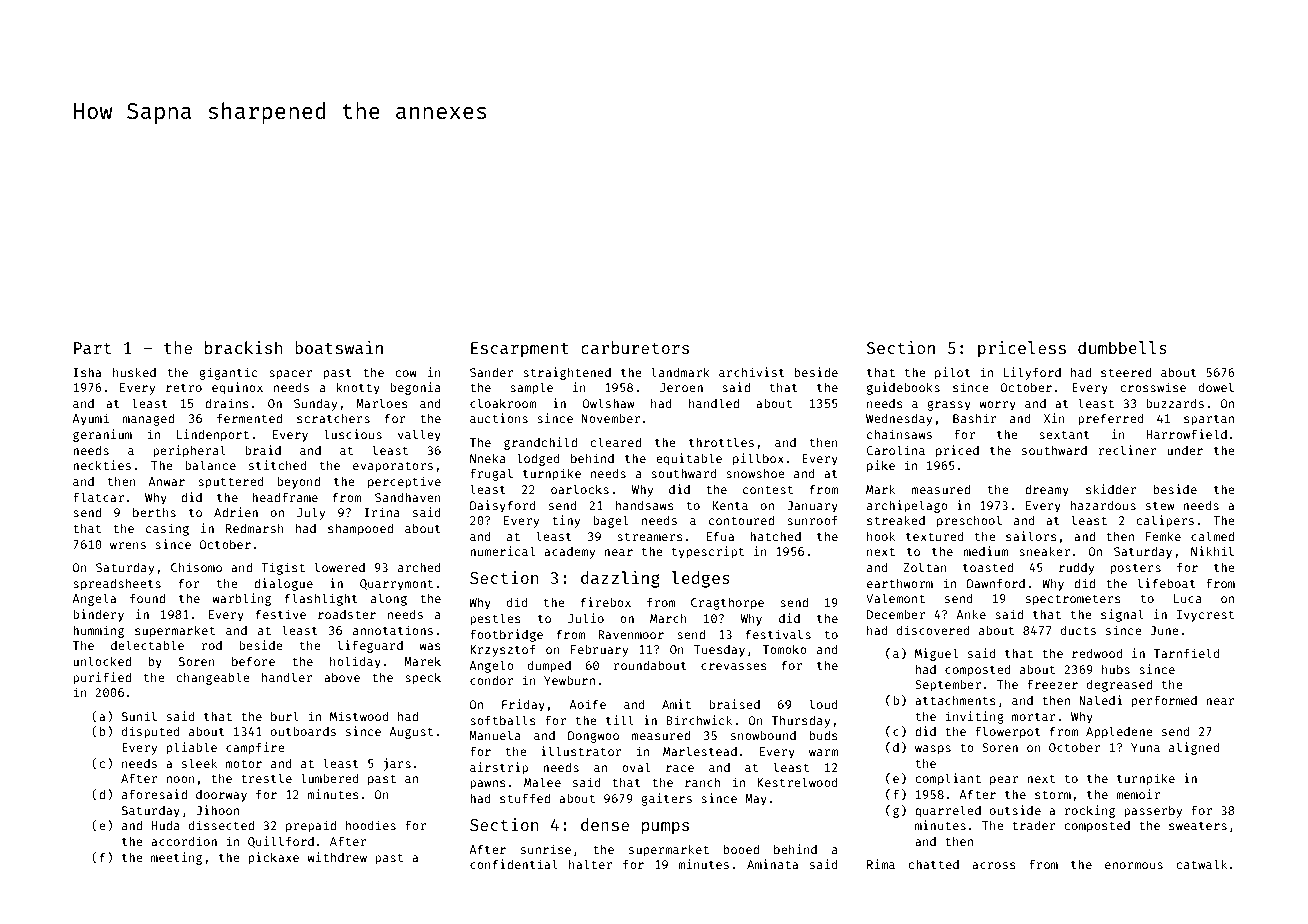  I want to click on brackish, so click(243, 347).
